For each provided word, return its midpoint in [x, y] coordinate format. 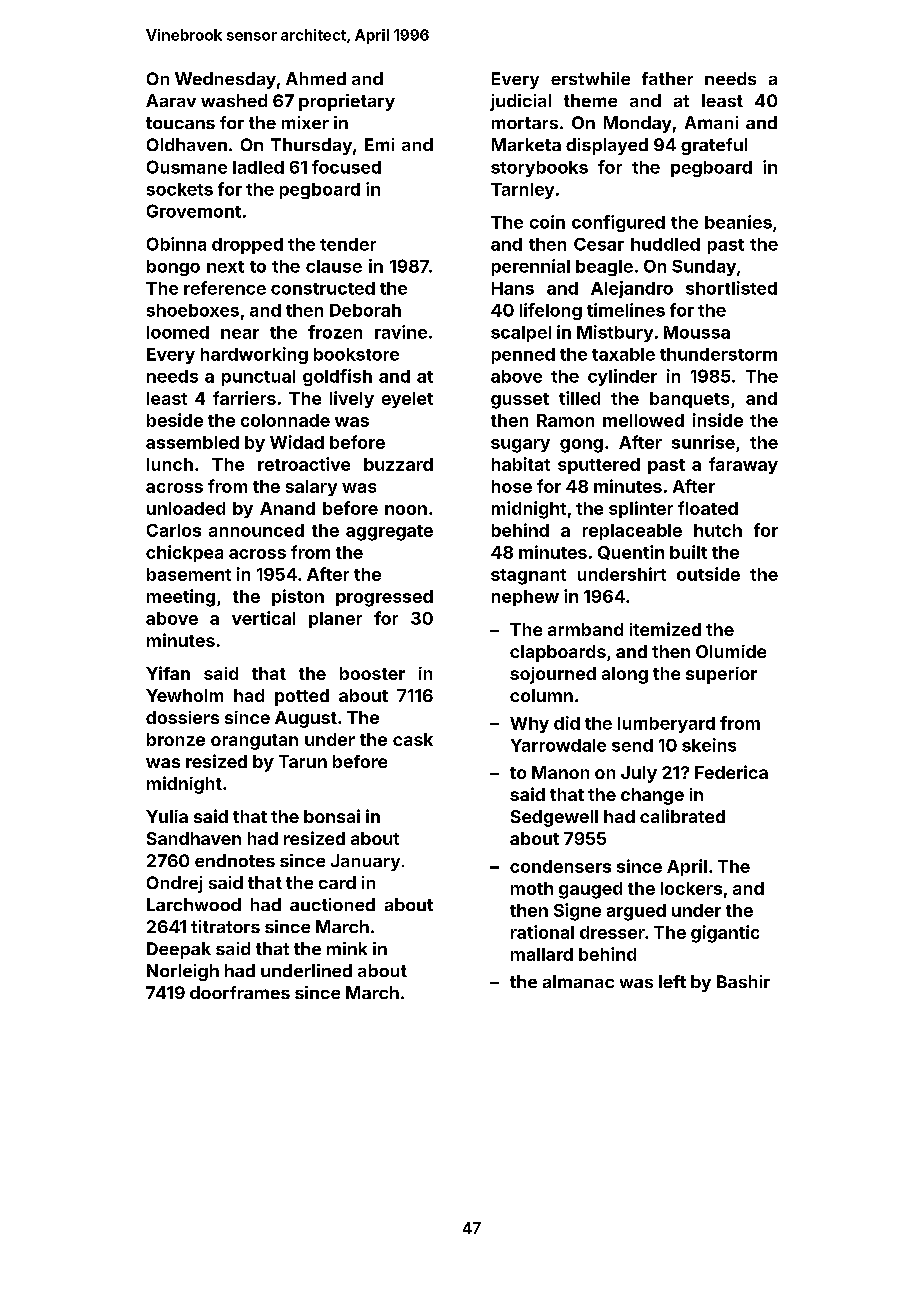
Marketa [526, 144]
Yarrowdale [558, 745]
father [667, 78]
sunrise [703, 442]
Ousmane [187, 167]
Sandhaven [194, 838]
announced [256, 530]
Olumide [731, 651]
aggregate [389, 533]
